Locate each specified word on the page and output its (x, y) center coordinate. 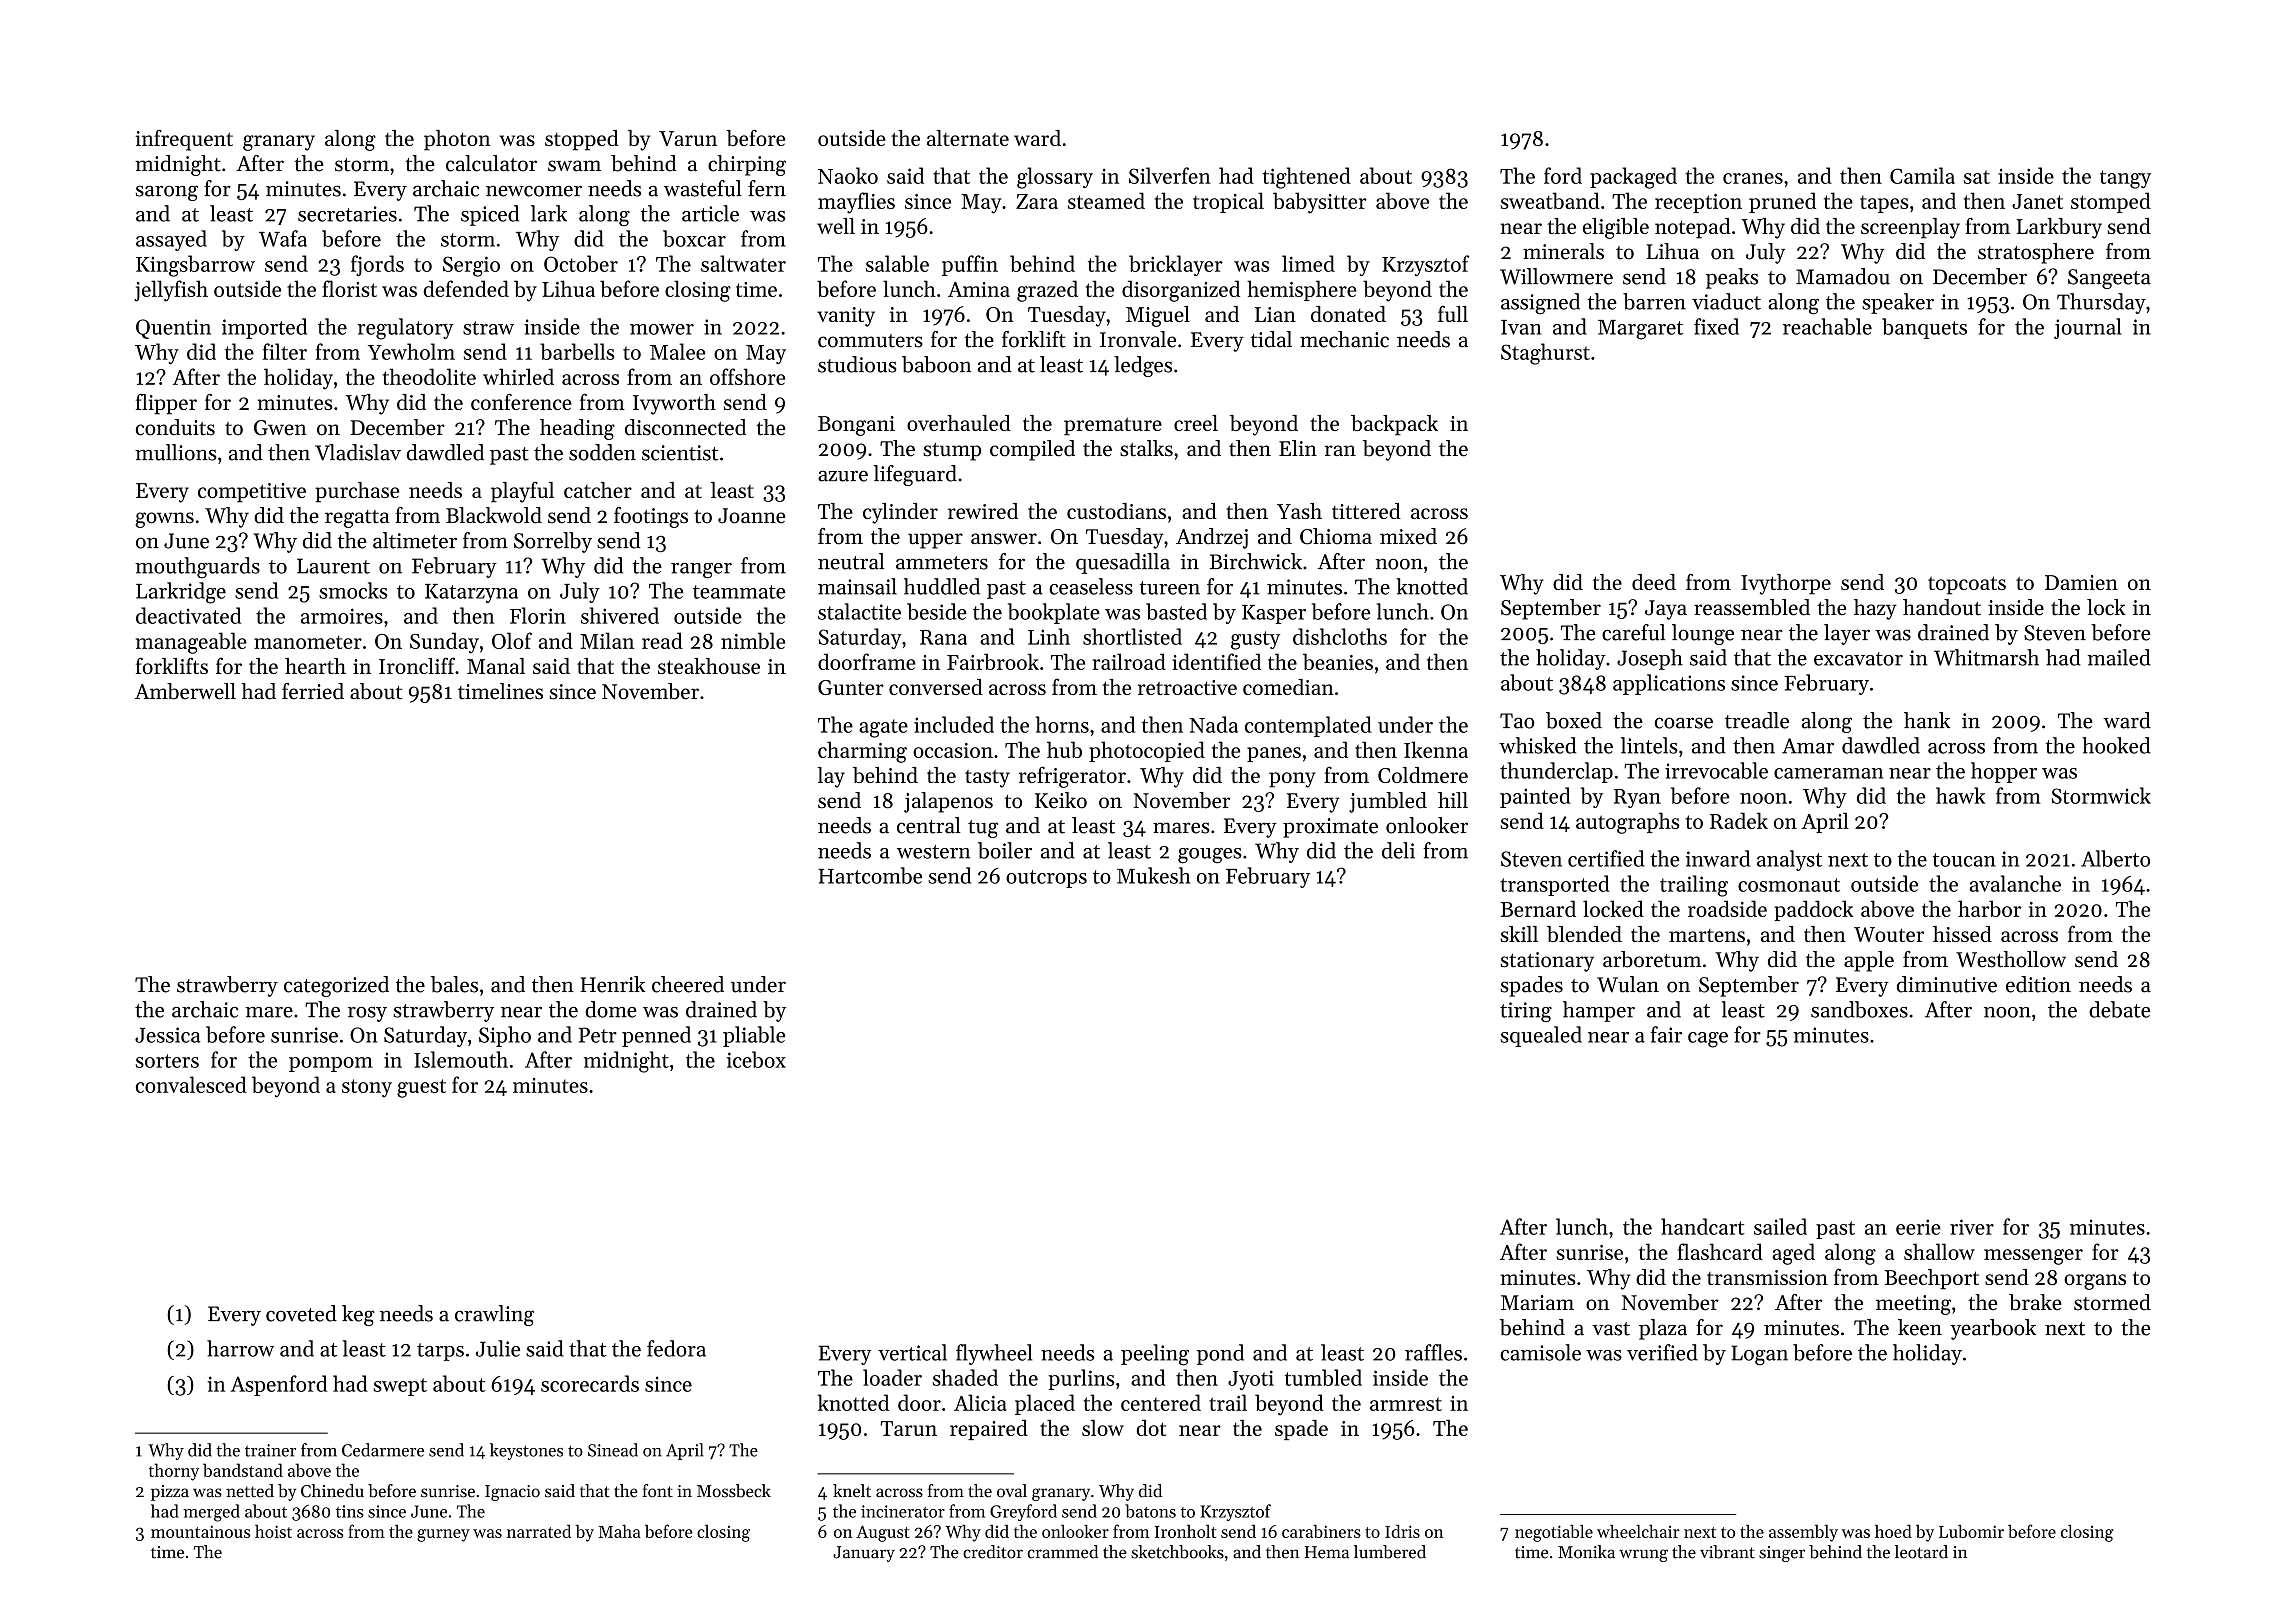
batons (1150, 1511)
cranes (1753, 178)
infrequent (184, 140)
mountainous (200, 1531)
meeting (1913, 1305)
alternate (968, 138)
